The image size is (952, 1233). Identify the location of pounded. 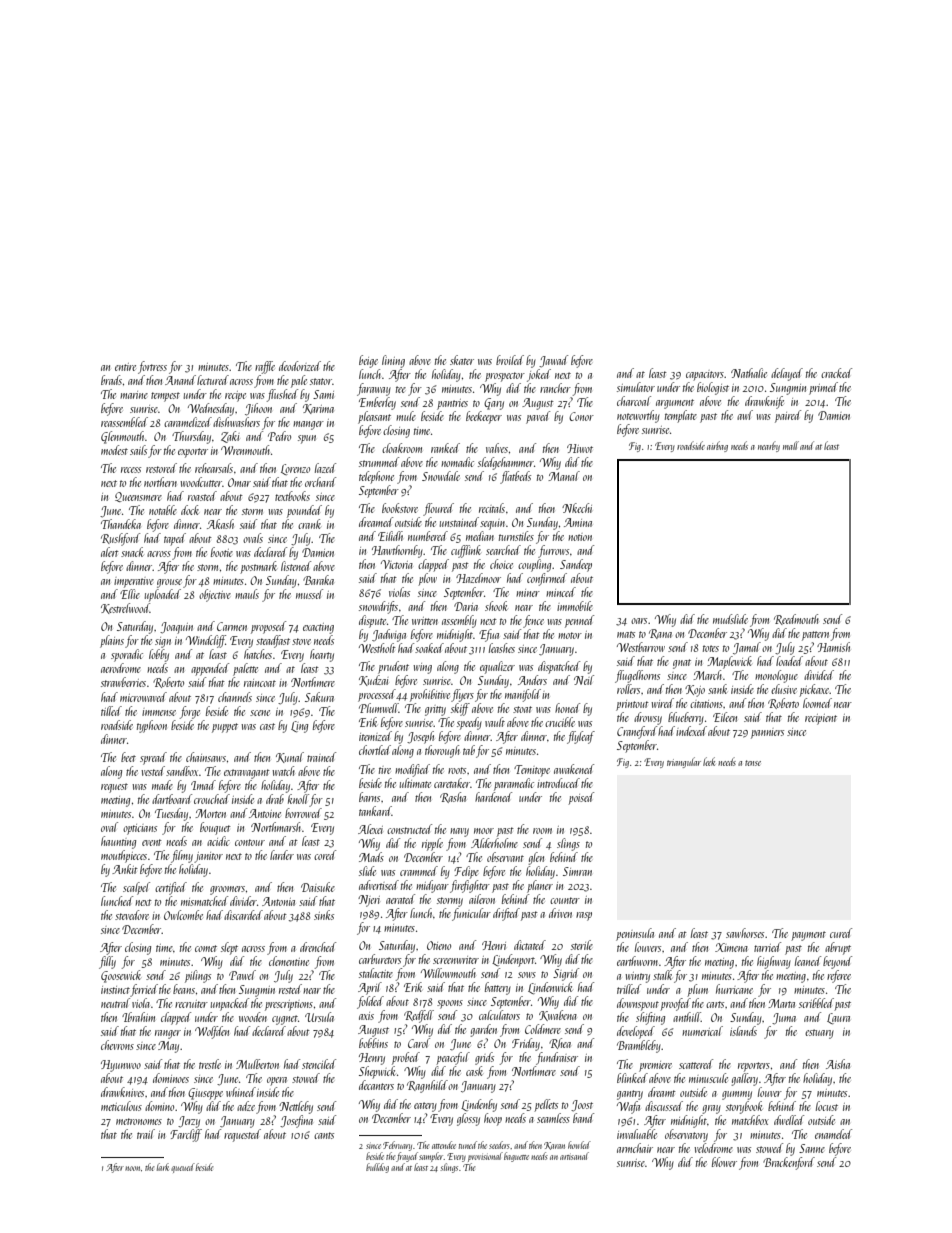
(304, 511).
